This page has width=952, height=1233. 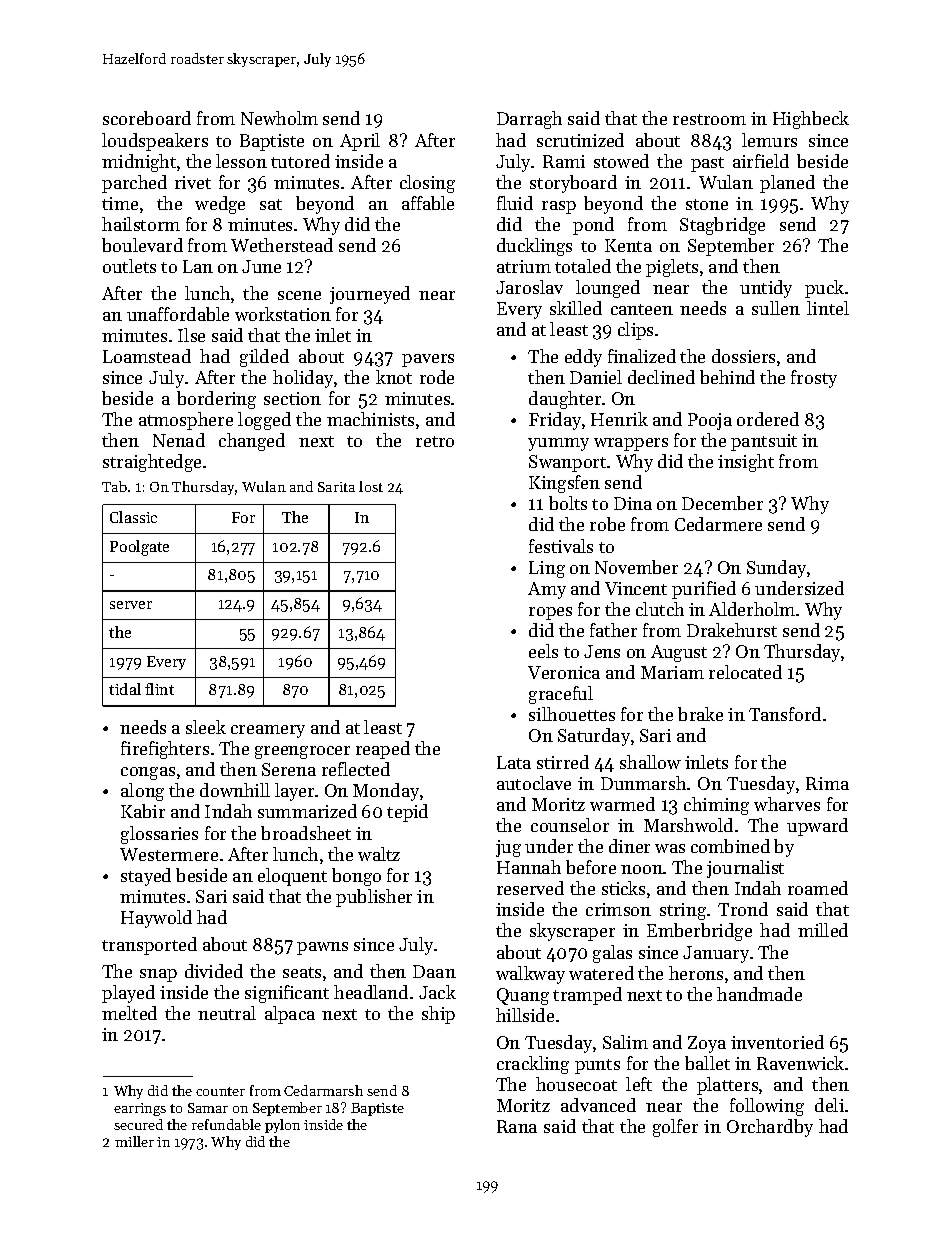 What do you see at coordinates (394, 377) in the page?
I see `knot` at bounding box center [394, 377].
